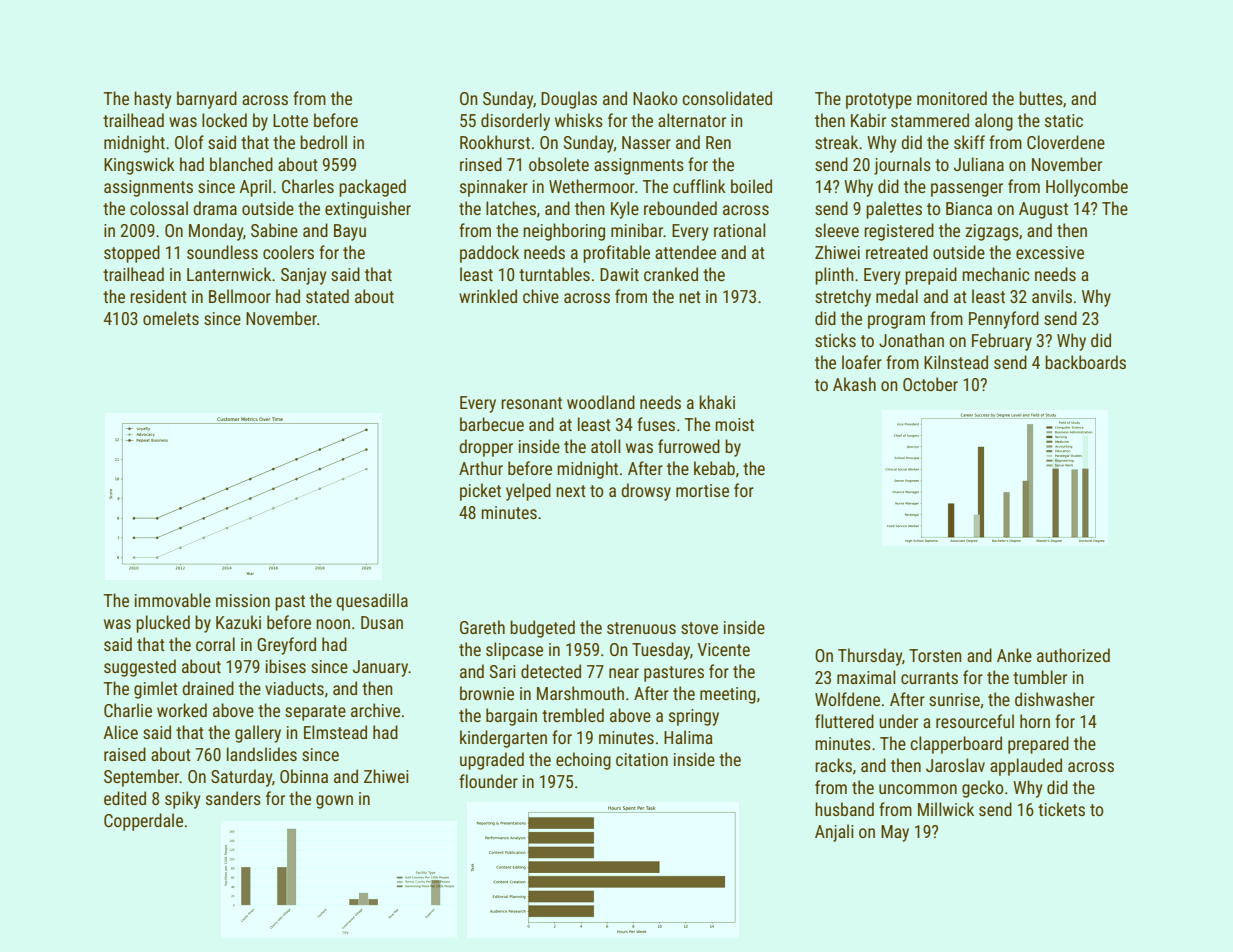  What do you see at coordinates (286, 646) in the document?
I see `Greyford` at bounding box center [286, 646].
